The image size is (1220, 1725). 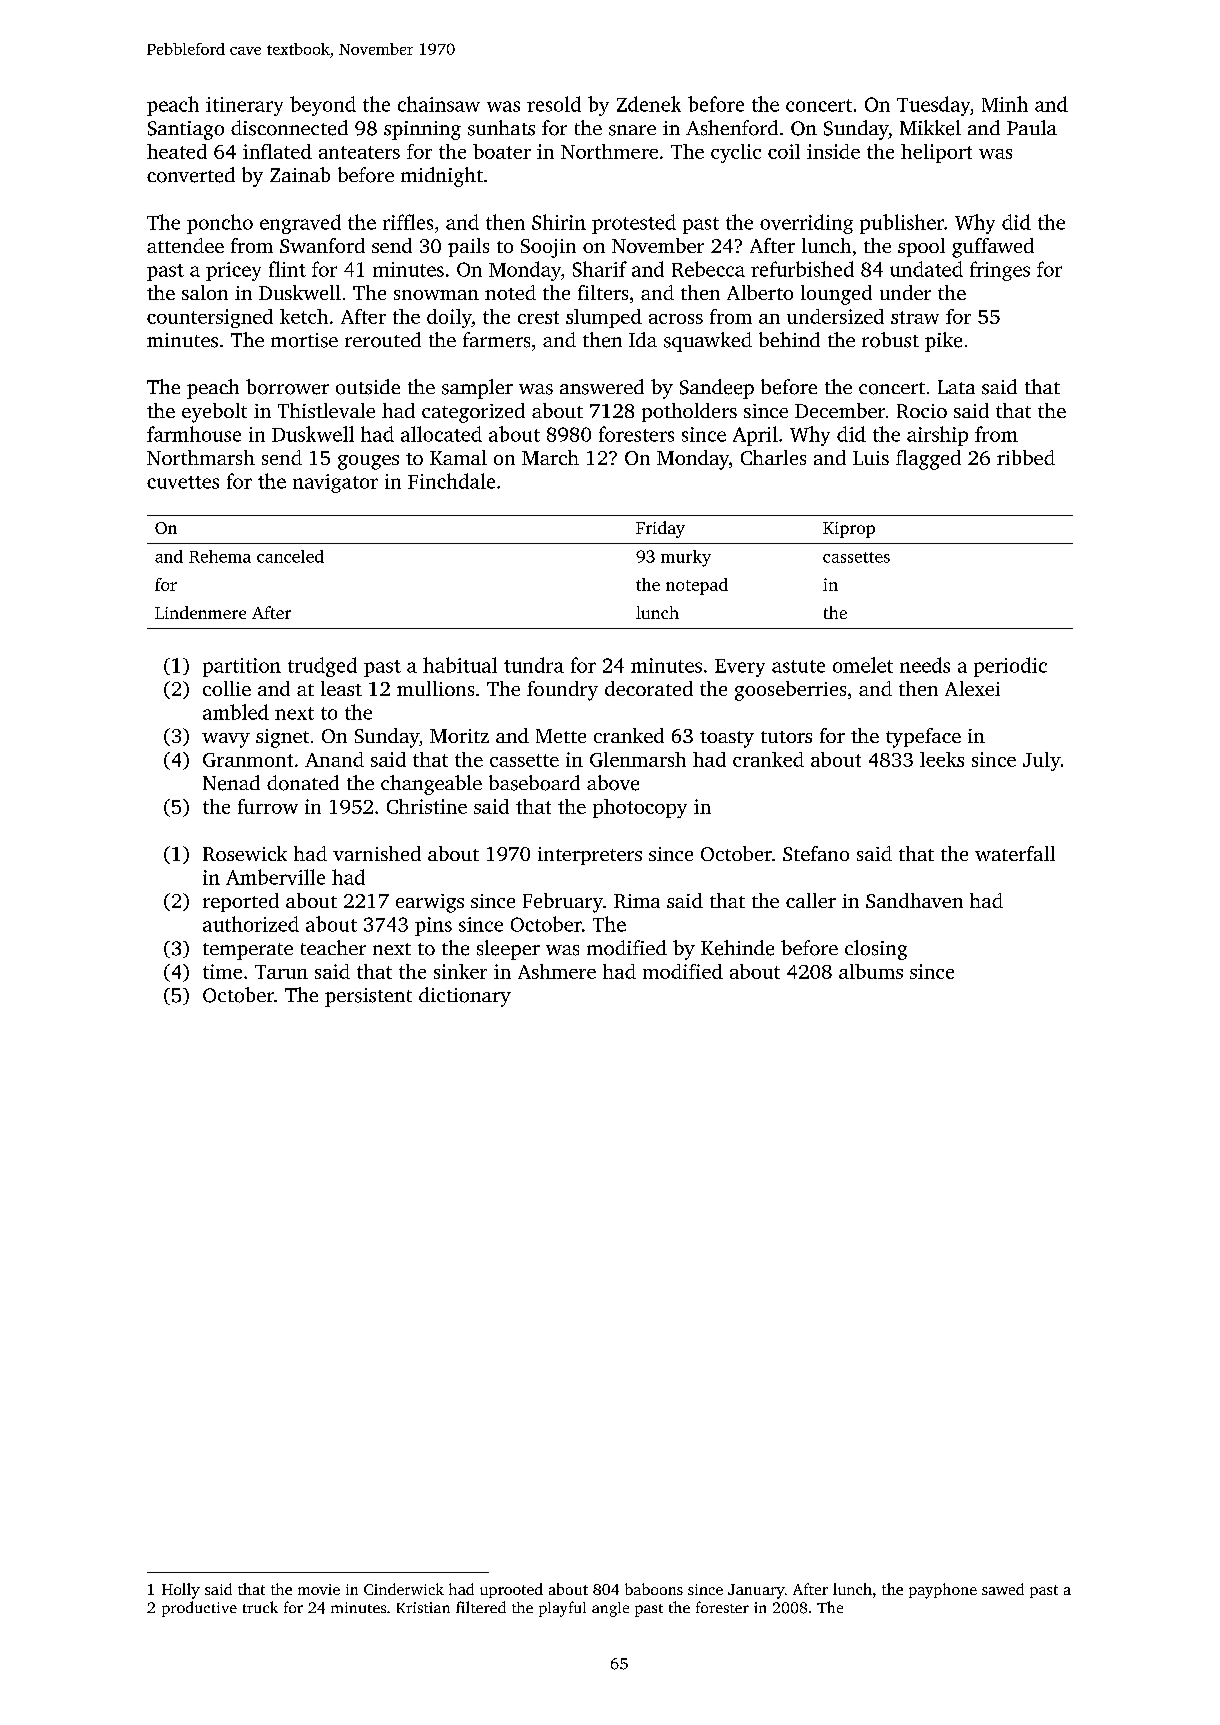 I want to click on July, so click(x=1042, y=761).
